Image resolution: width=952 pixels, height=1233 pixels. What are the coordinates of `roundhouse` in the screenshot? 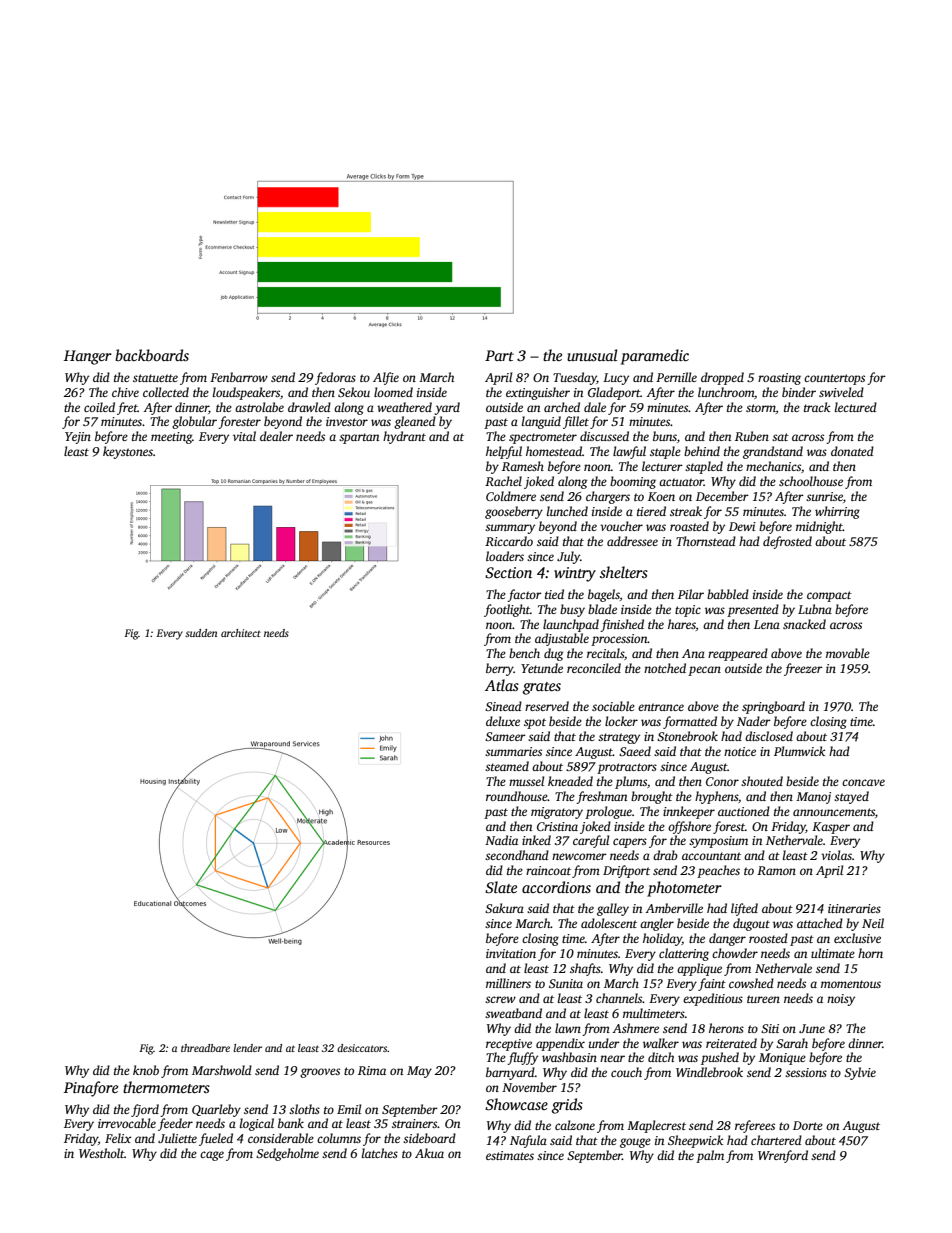 It's located at (517, 796).
